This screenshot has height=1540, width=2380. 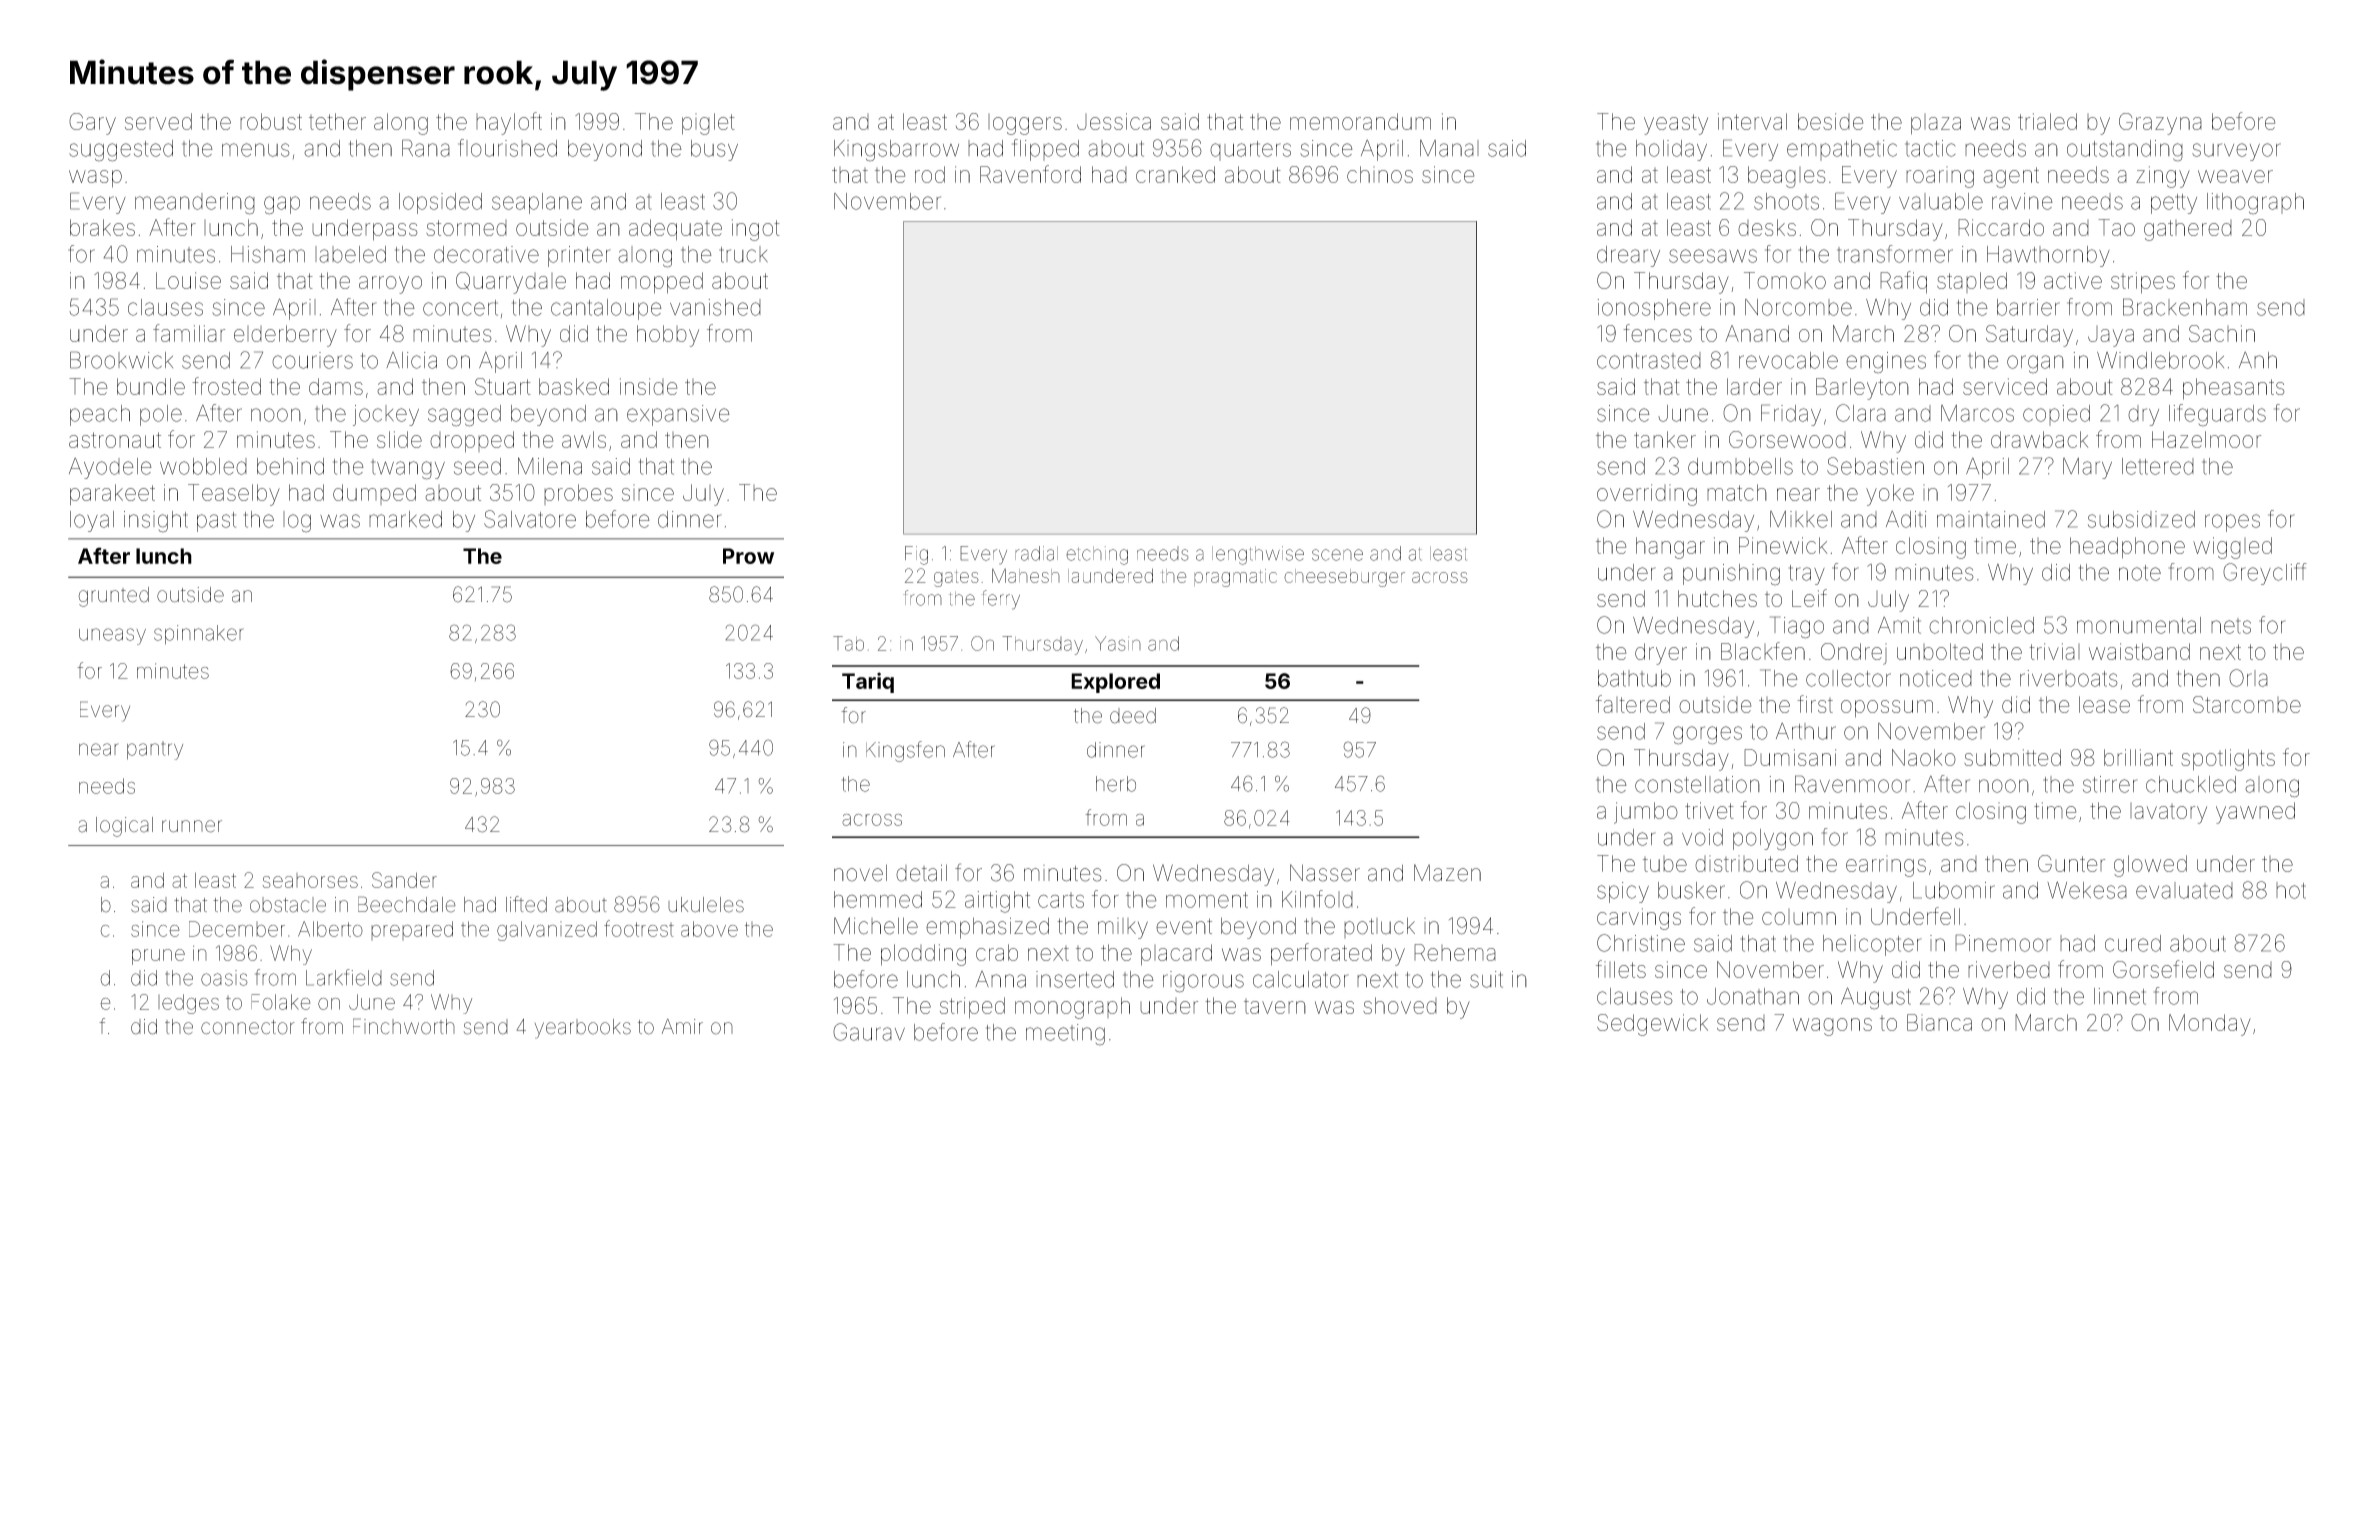 I want to click on barrier, so click(x=2028, y=307).
